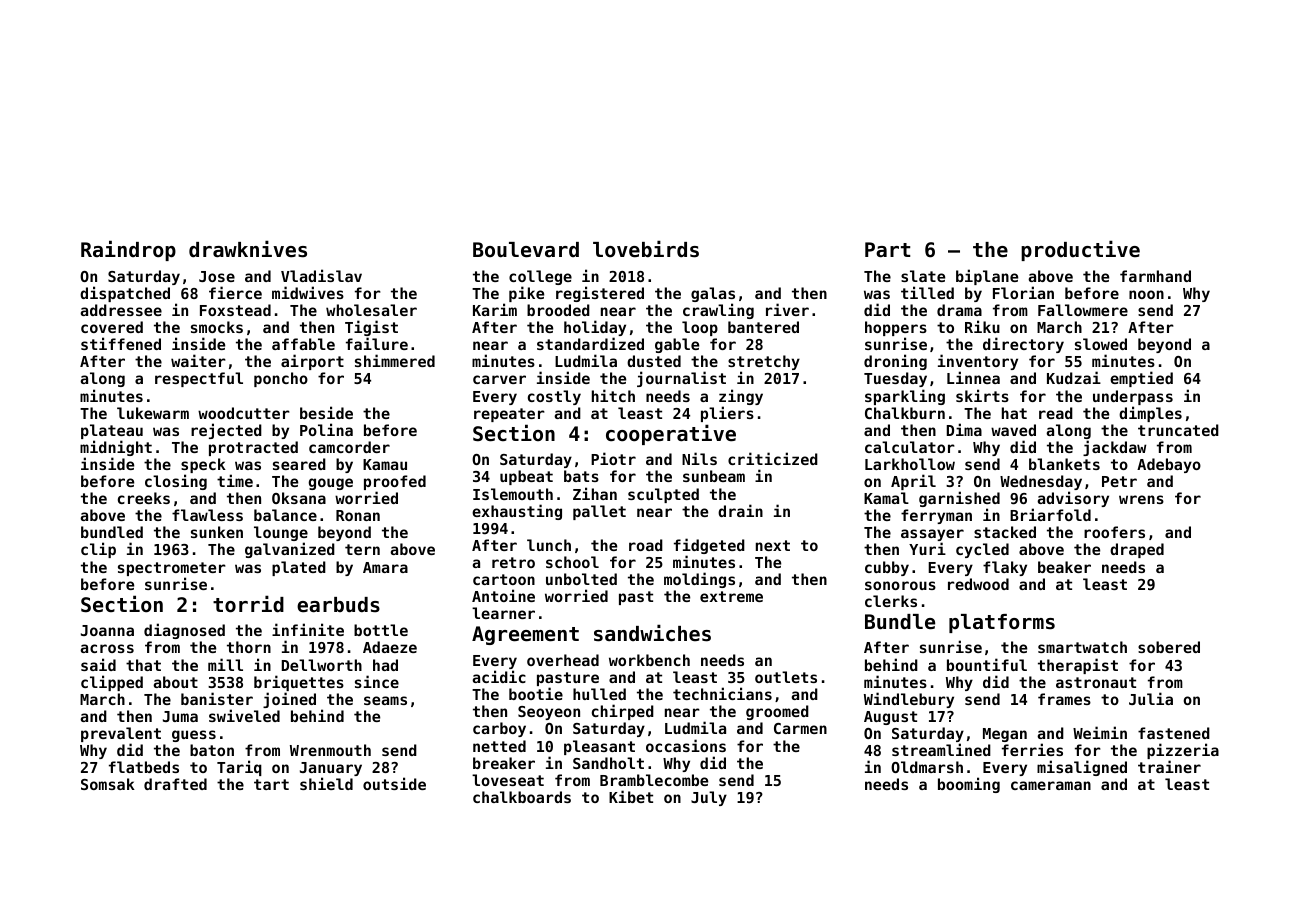 The width and height of the screenshot is (1308, 924). What do you see at coordinates (1051, 785) in the screenshot?
I see `cameraman` at bounding box center [1051, 785].
